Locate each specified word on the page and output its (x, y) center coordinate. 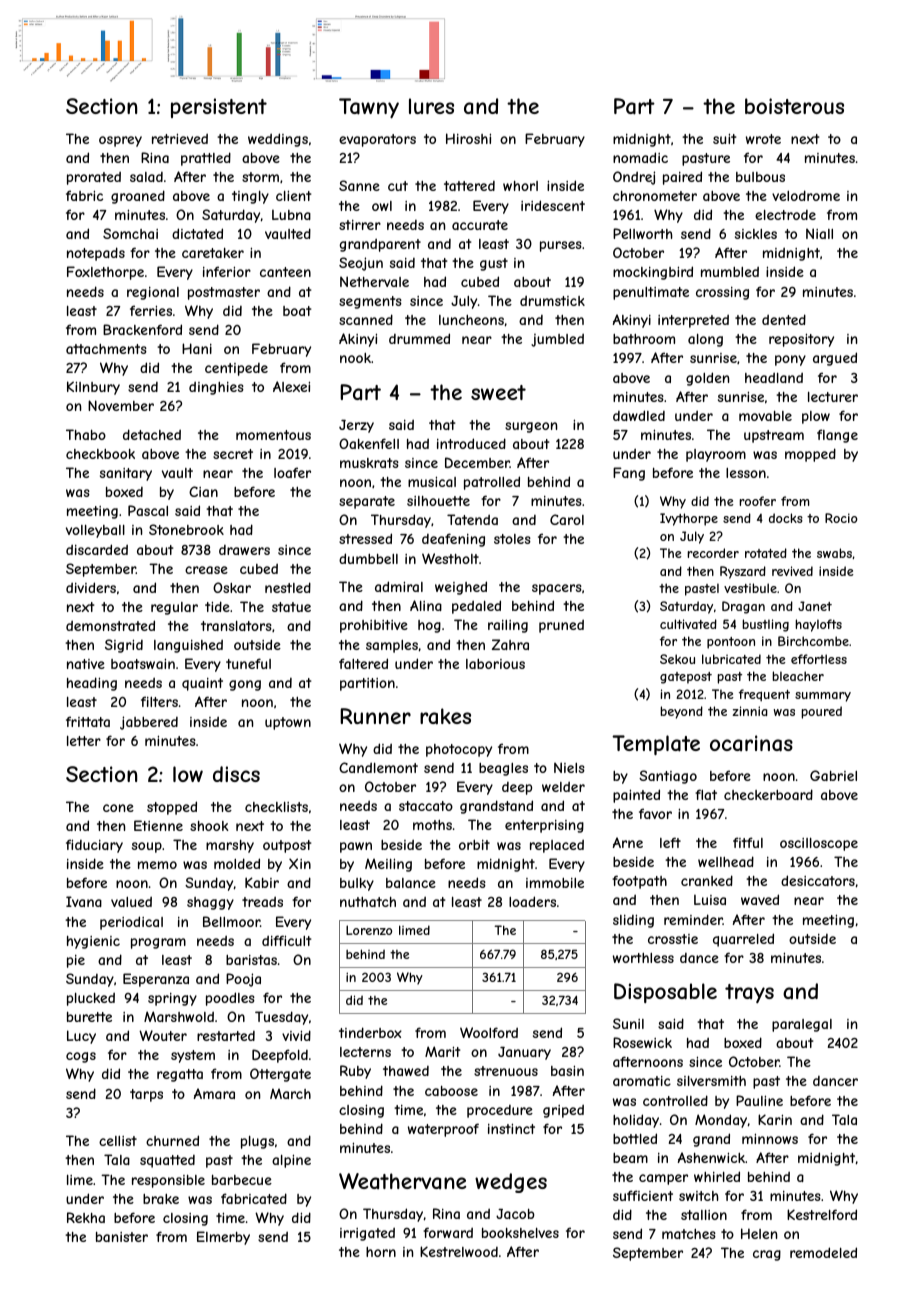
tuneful (248, 663)
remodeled (823, 1252)
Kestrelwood (459, 1251)
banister (122, 1237)
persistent (219, 108)
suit (725, 138)
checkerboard (768, 794)
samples (392, 646)
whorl (520, 186)
